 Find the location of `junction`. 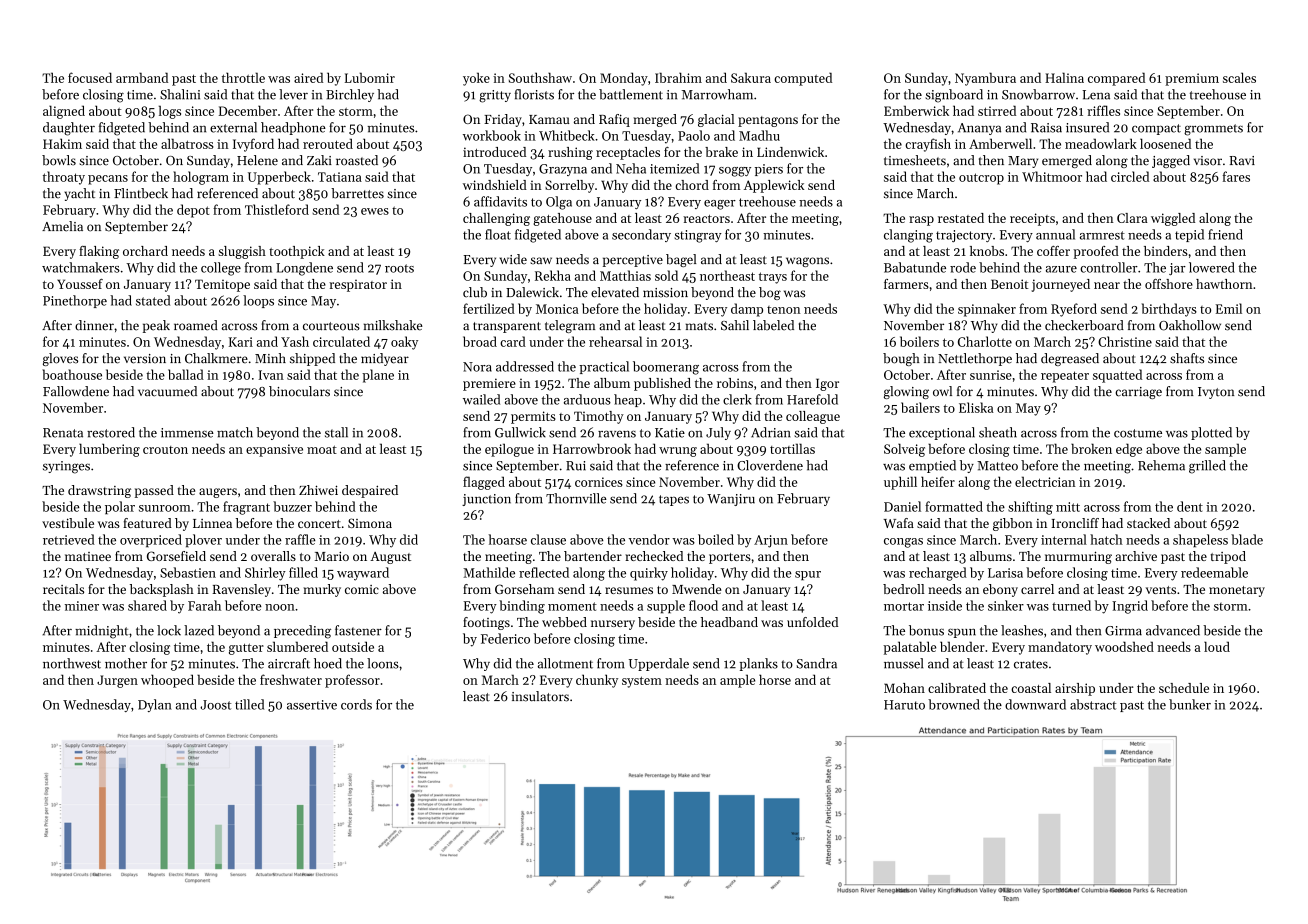

junction is located at coordinates (486, 500).
